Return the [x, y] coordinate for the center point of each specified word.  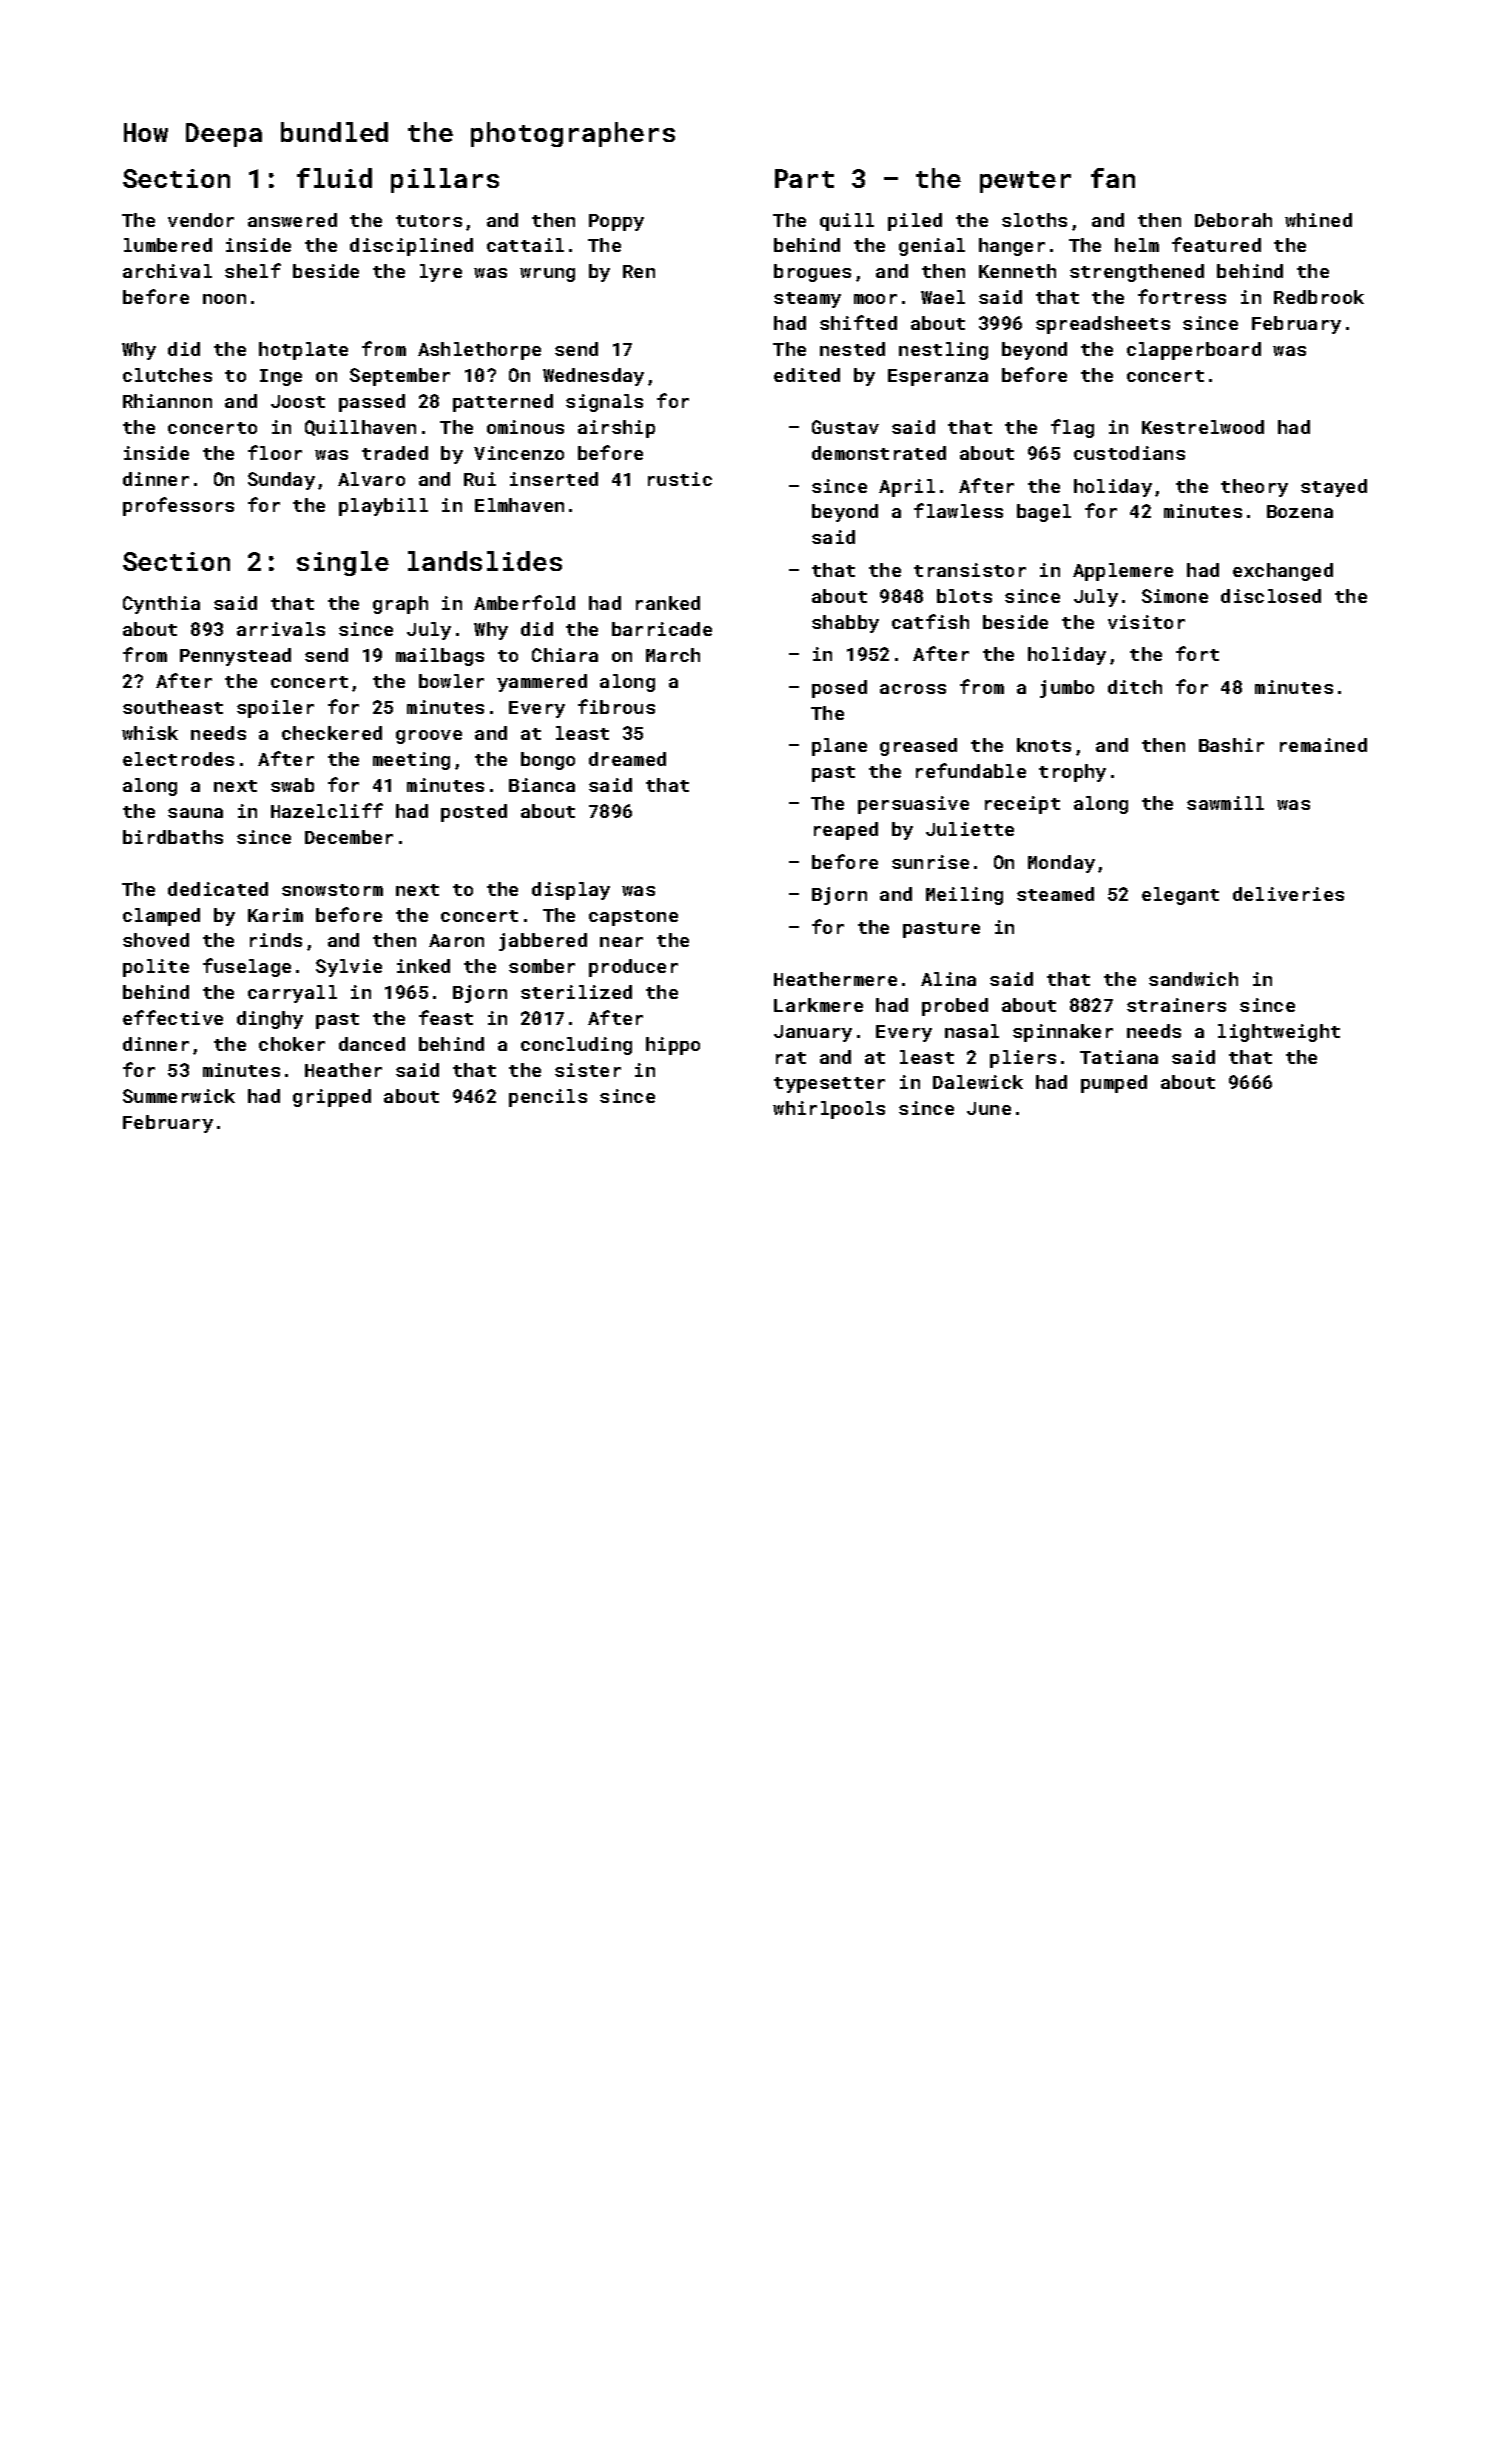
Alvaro [371, 479]
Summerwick [179, 1096]
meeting [411, 761]
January [813, 1033]
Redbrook [1319, 297]
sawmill [1225, 803]
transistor [970, 570]
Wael [943, 297]
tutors [429, 221]
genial [932, 247]
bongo [548, 761]
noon [224, 299]
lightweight [1279, 1033]
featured [1216, 244]
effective [173, 1017]
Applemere [1123, 572]
